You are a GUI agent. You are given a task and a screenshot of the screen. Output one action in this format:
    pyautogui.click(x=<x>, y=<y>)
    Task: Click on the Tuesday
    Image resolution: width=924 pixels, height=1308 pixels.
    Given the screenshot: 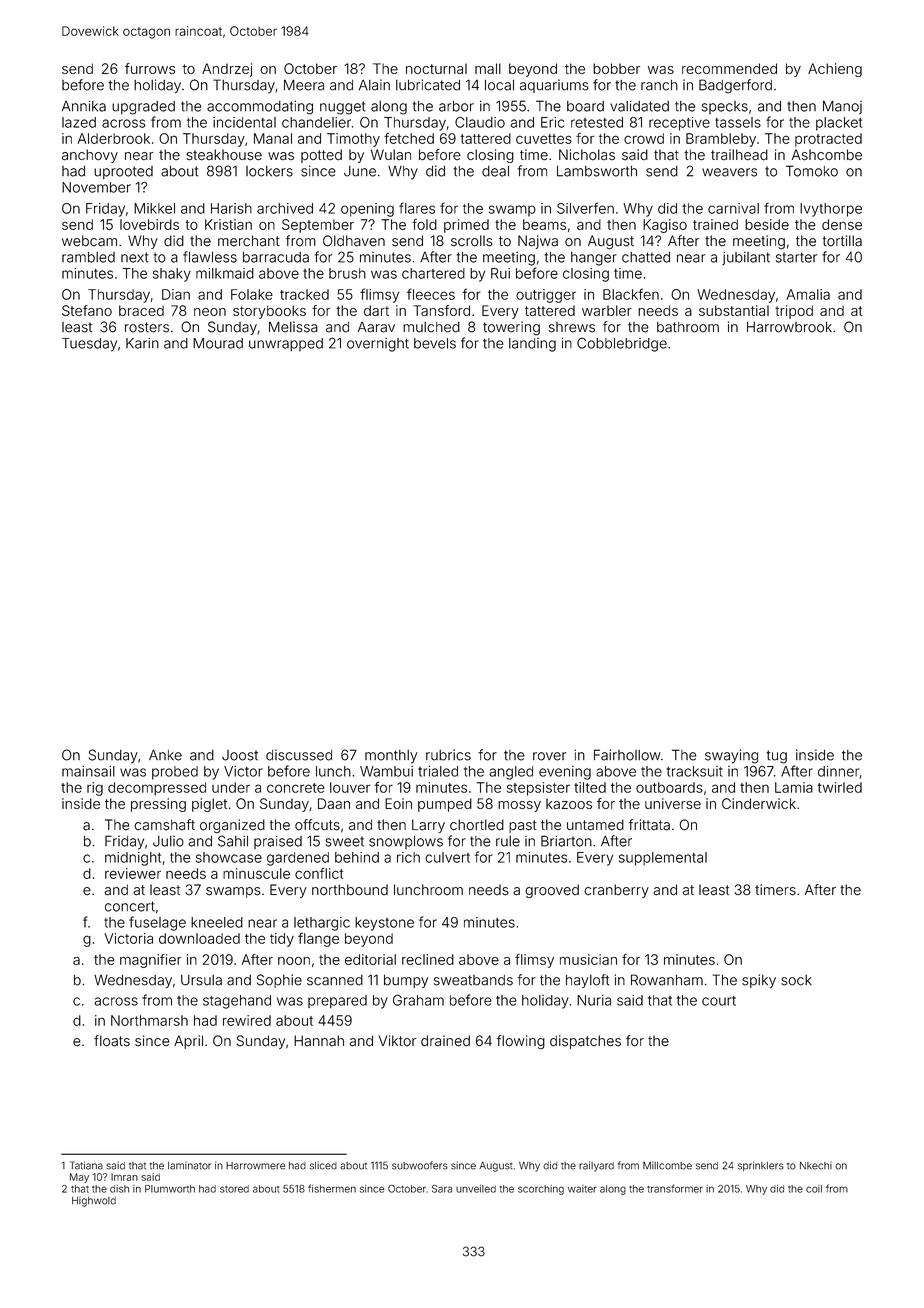 What is the action you would take?
    pyautogui.click(x=89, y=345)
